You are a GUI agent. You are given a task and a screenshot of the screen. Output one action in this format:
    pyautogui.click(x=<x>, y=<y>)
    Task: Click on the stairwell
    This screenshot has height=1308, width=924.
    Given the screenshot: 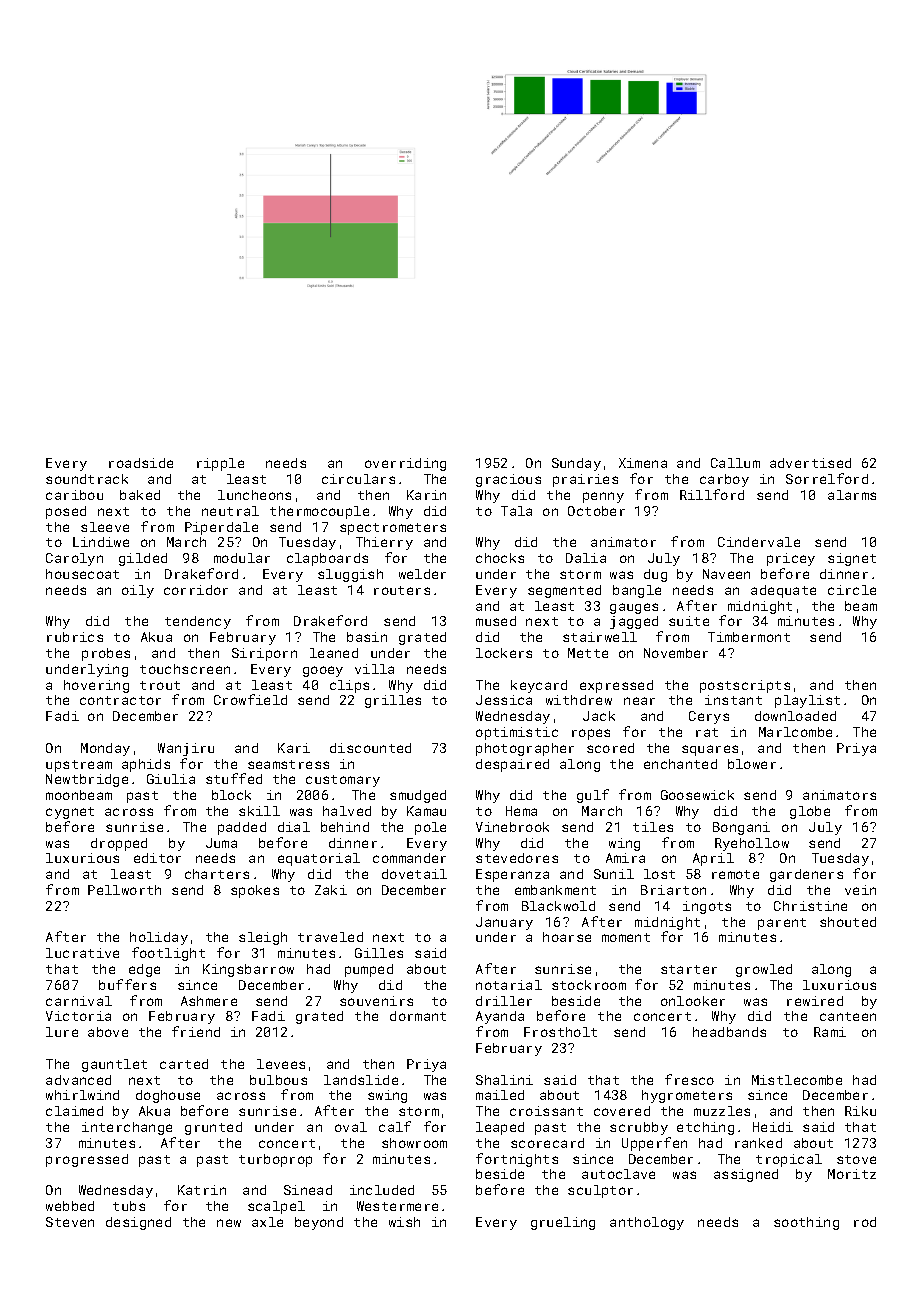 What is the action you would take?
    pyautogui.click(x=600, y=637)
